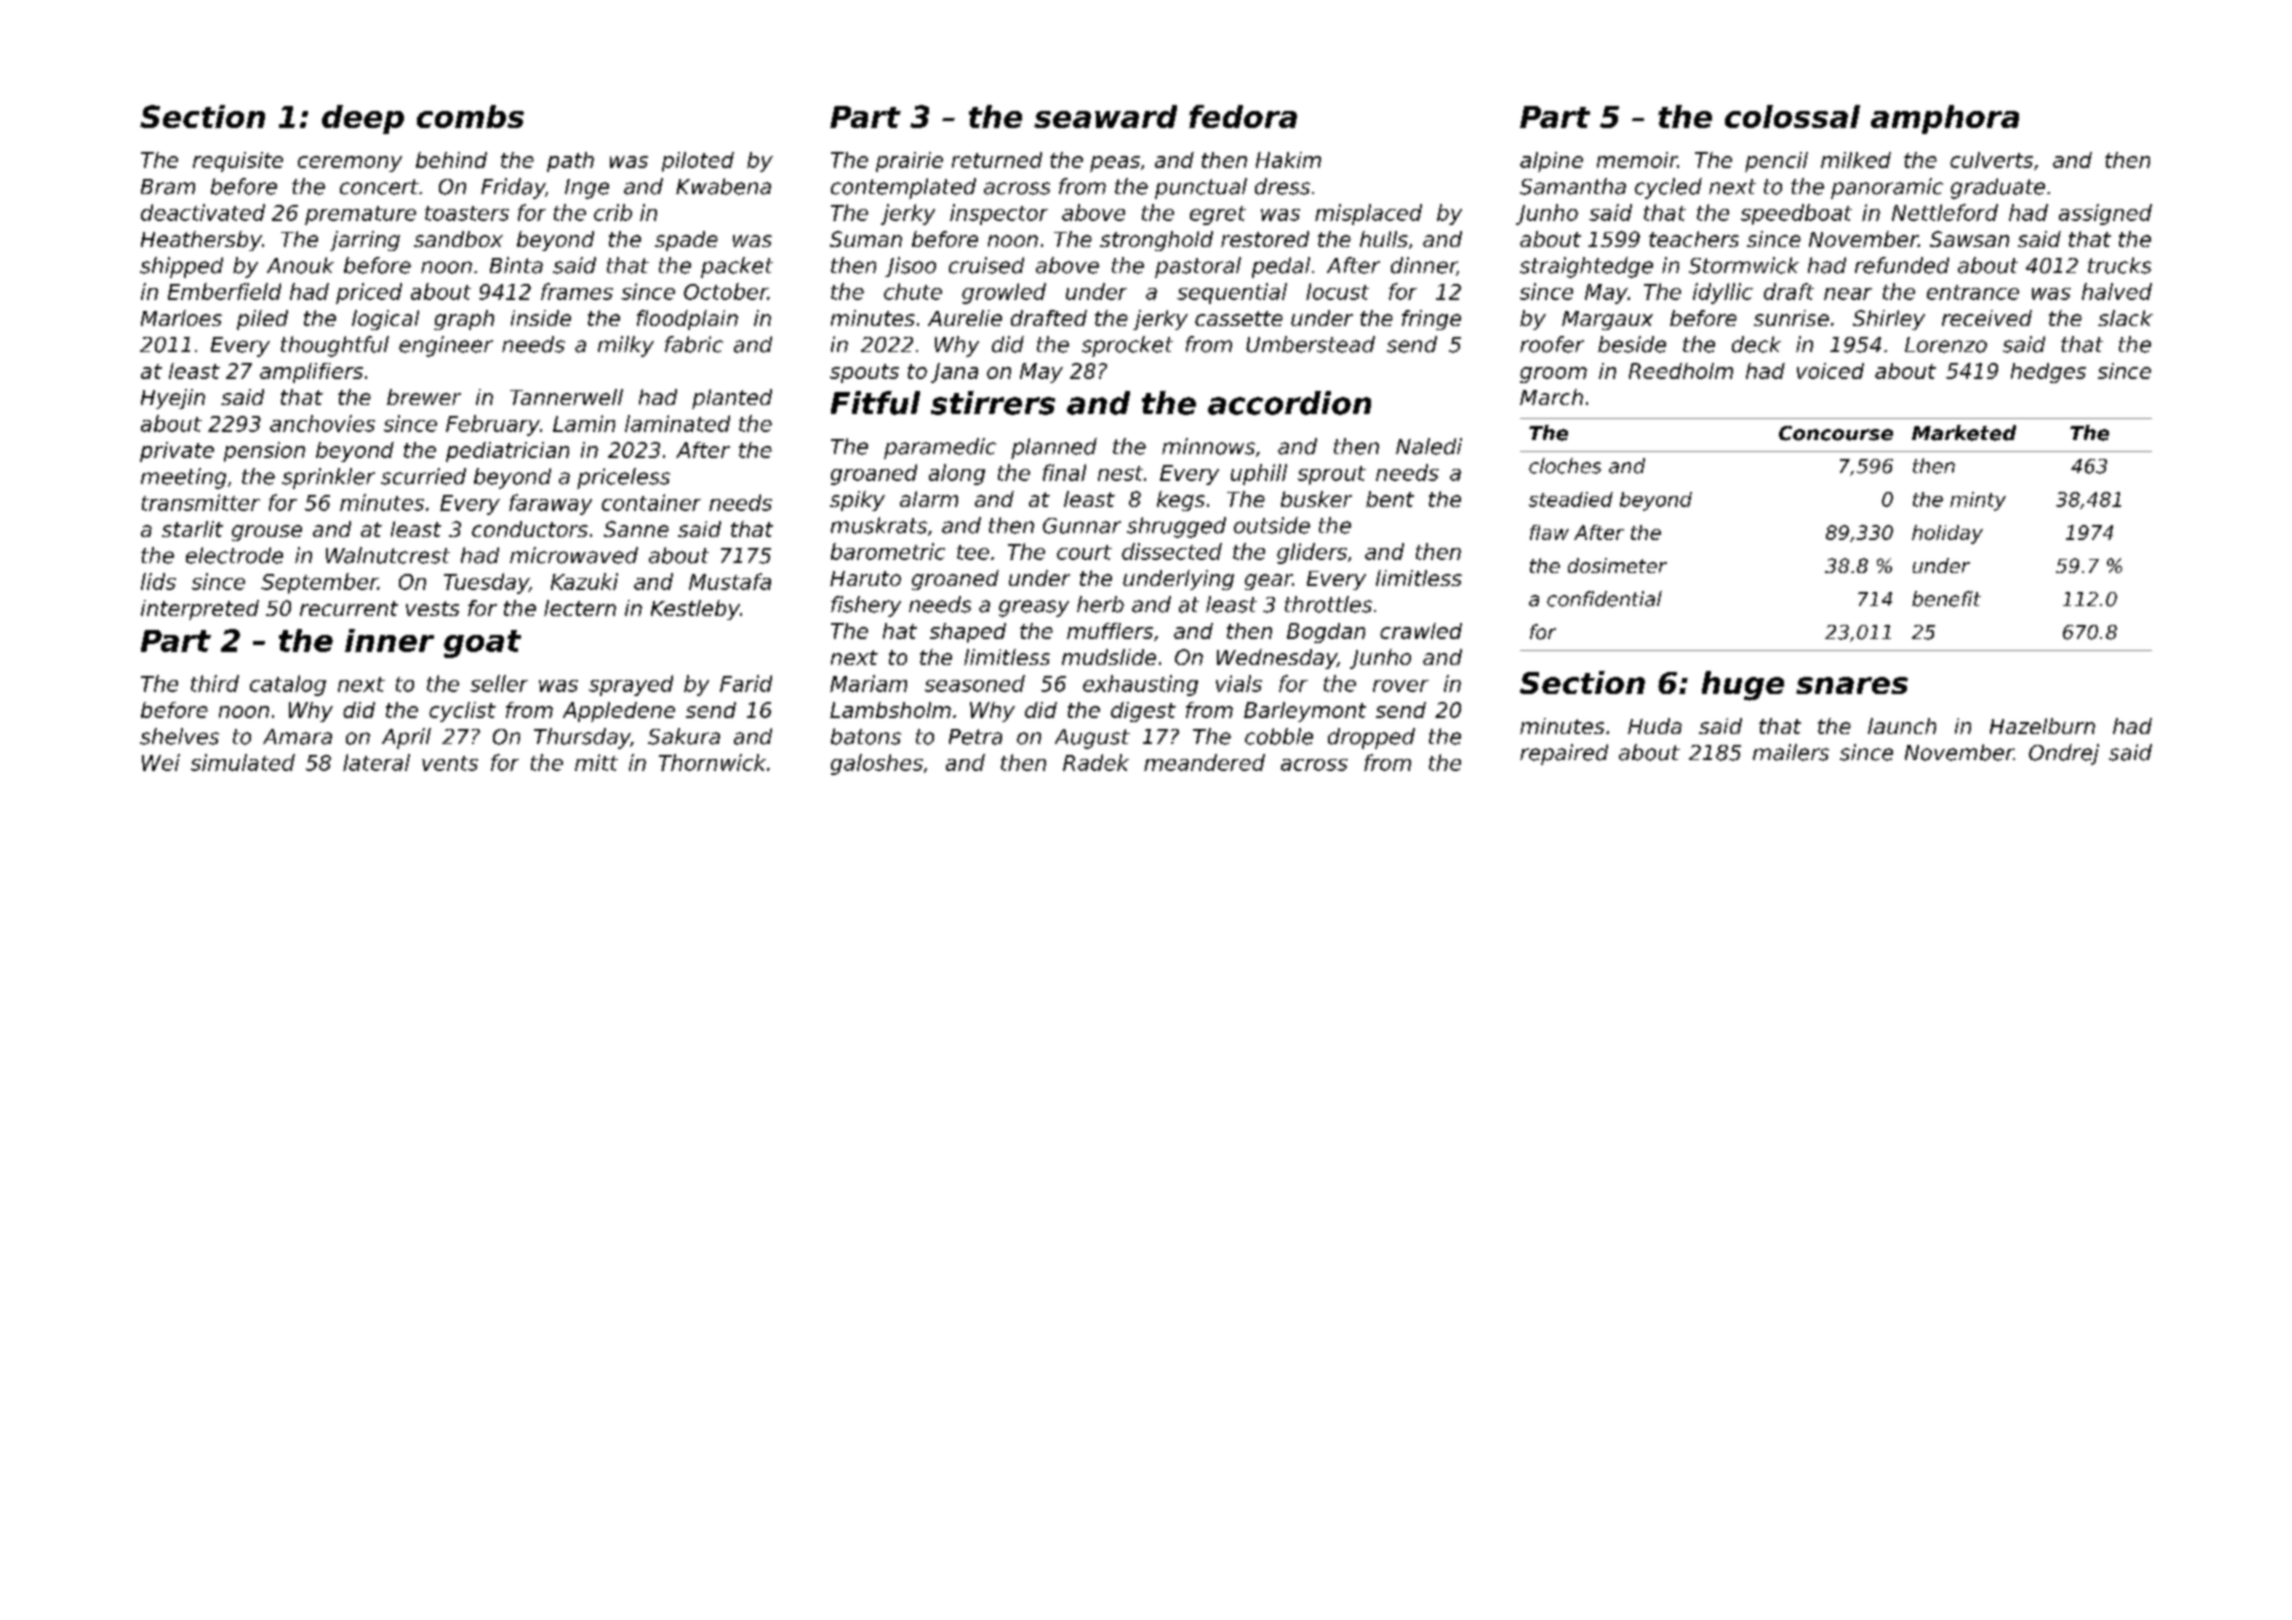  I want to click on confidential, so click(1604, 599).
